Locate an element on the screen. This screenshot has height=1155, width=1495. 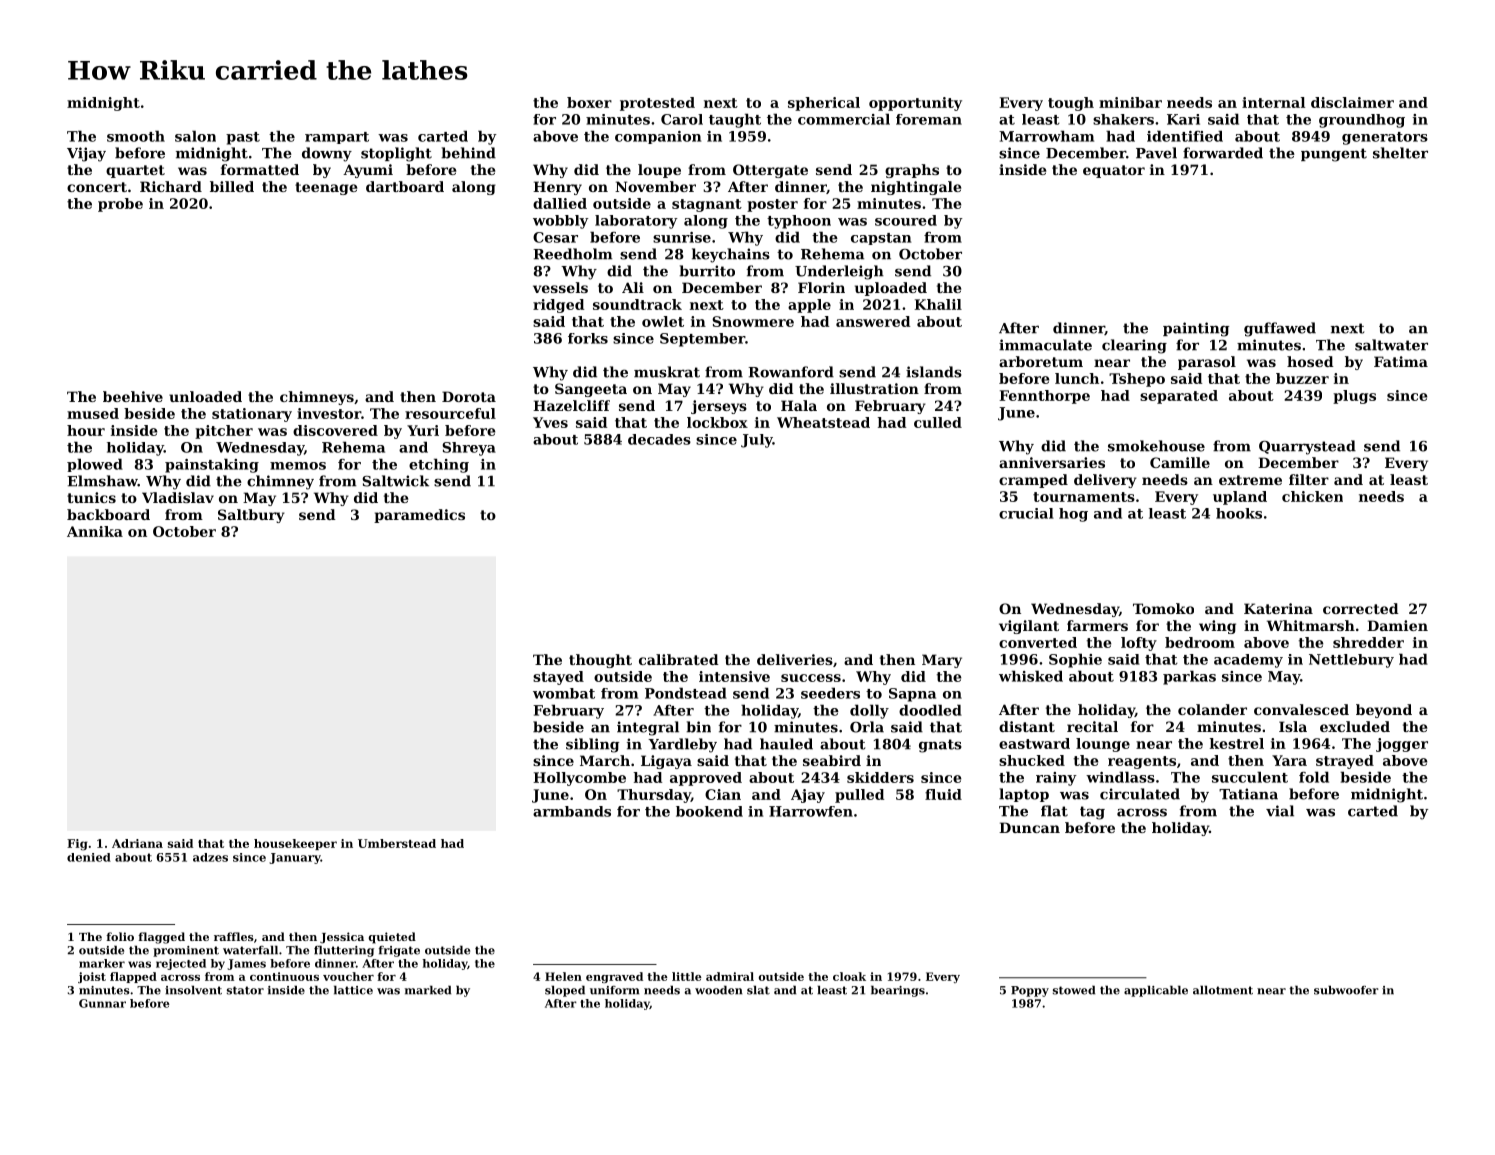
joist is located at coordinates (92, 977).
